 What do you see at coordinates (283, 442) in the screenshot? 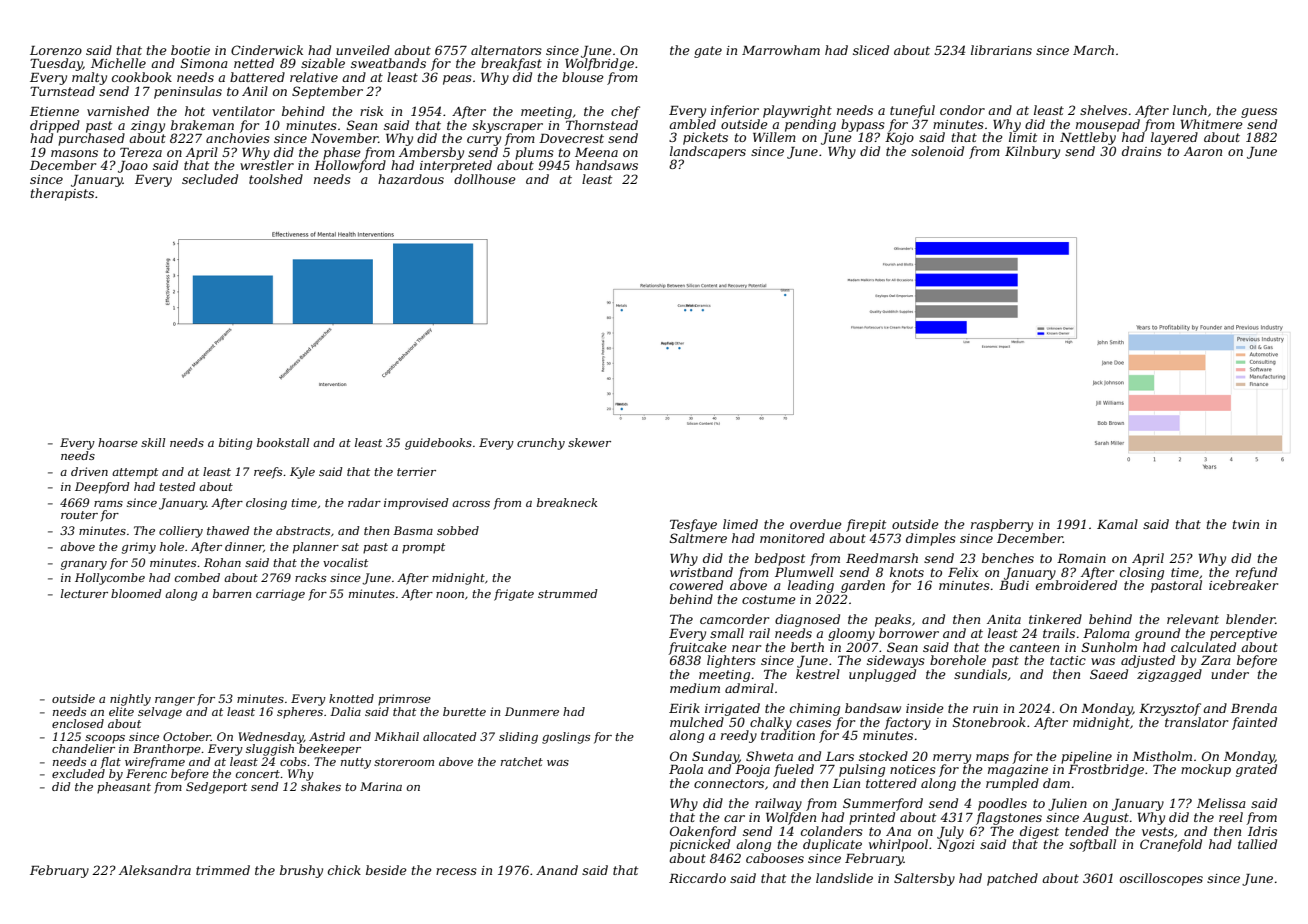
I see `bookstall` at bounding box center [283, 442].
